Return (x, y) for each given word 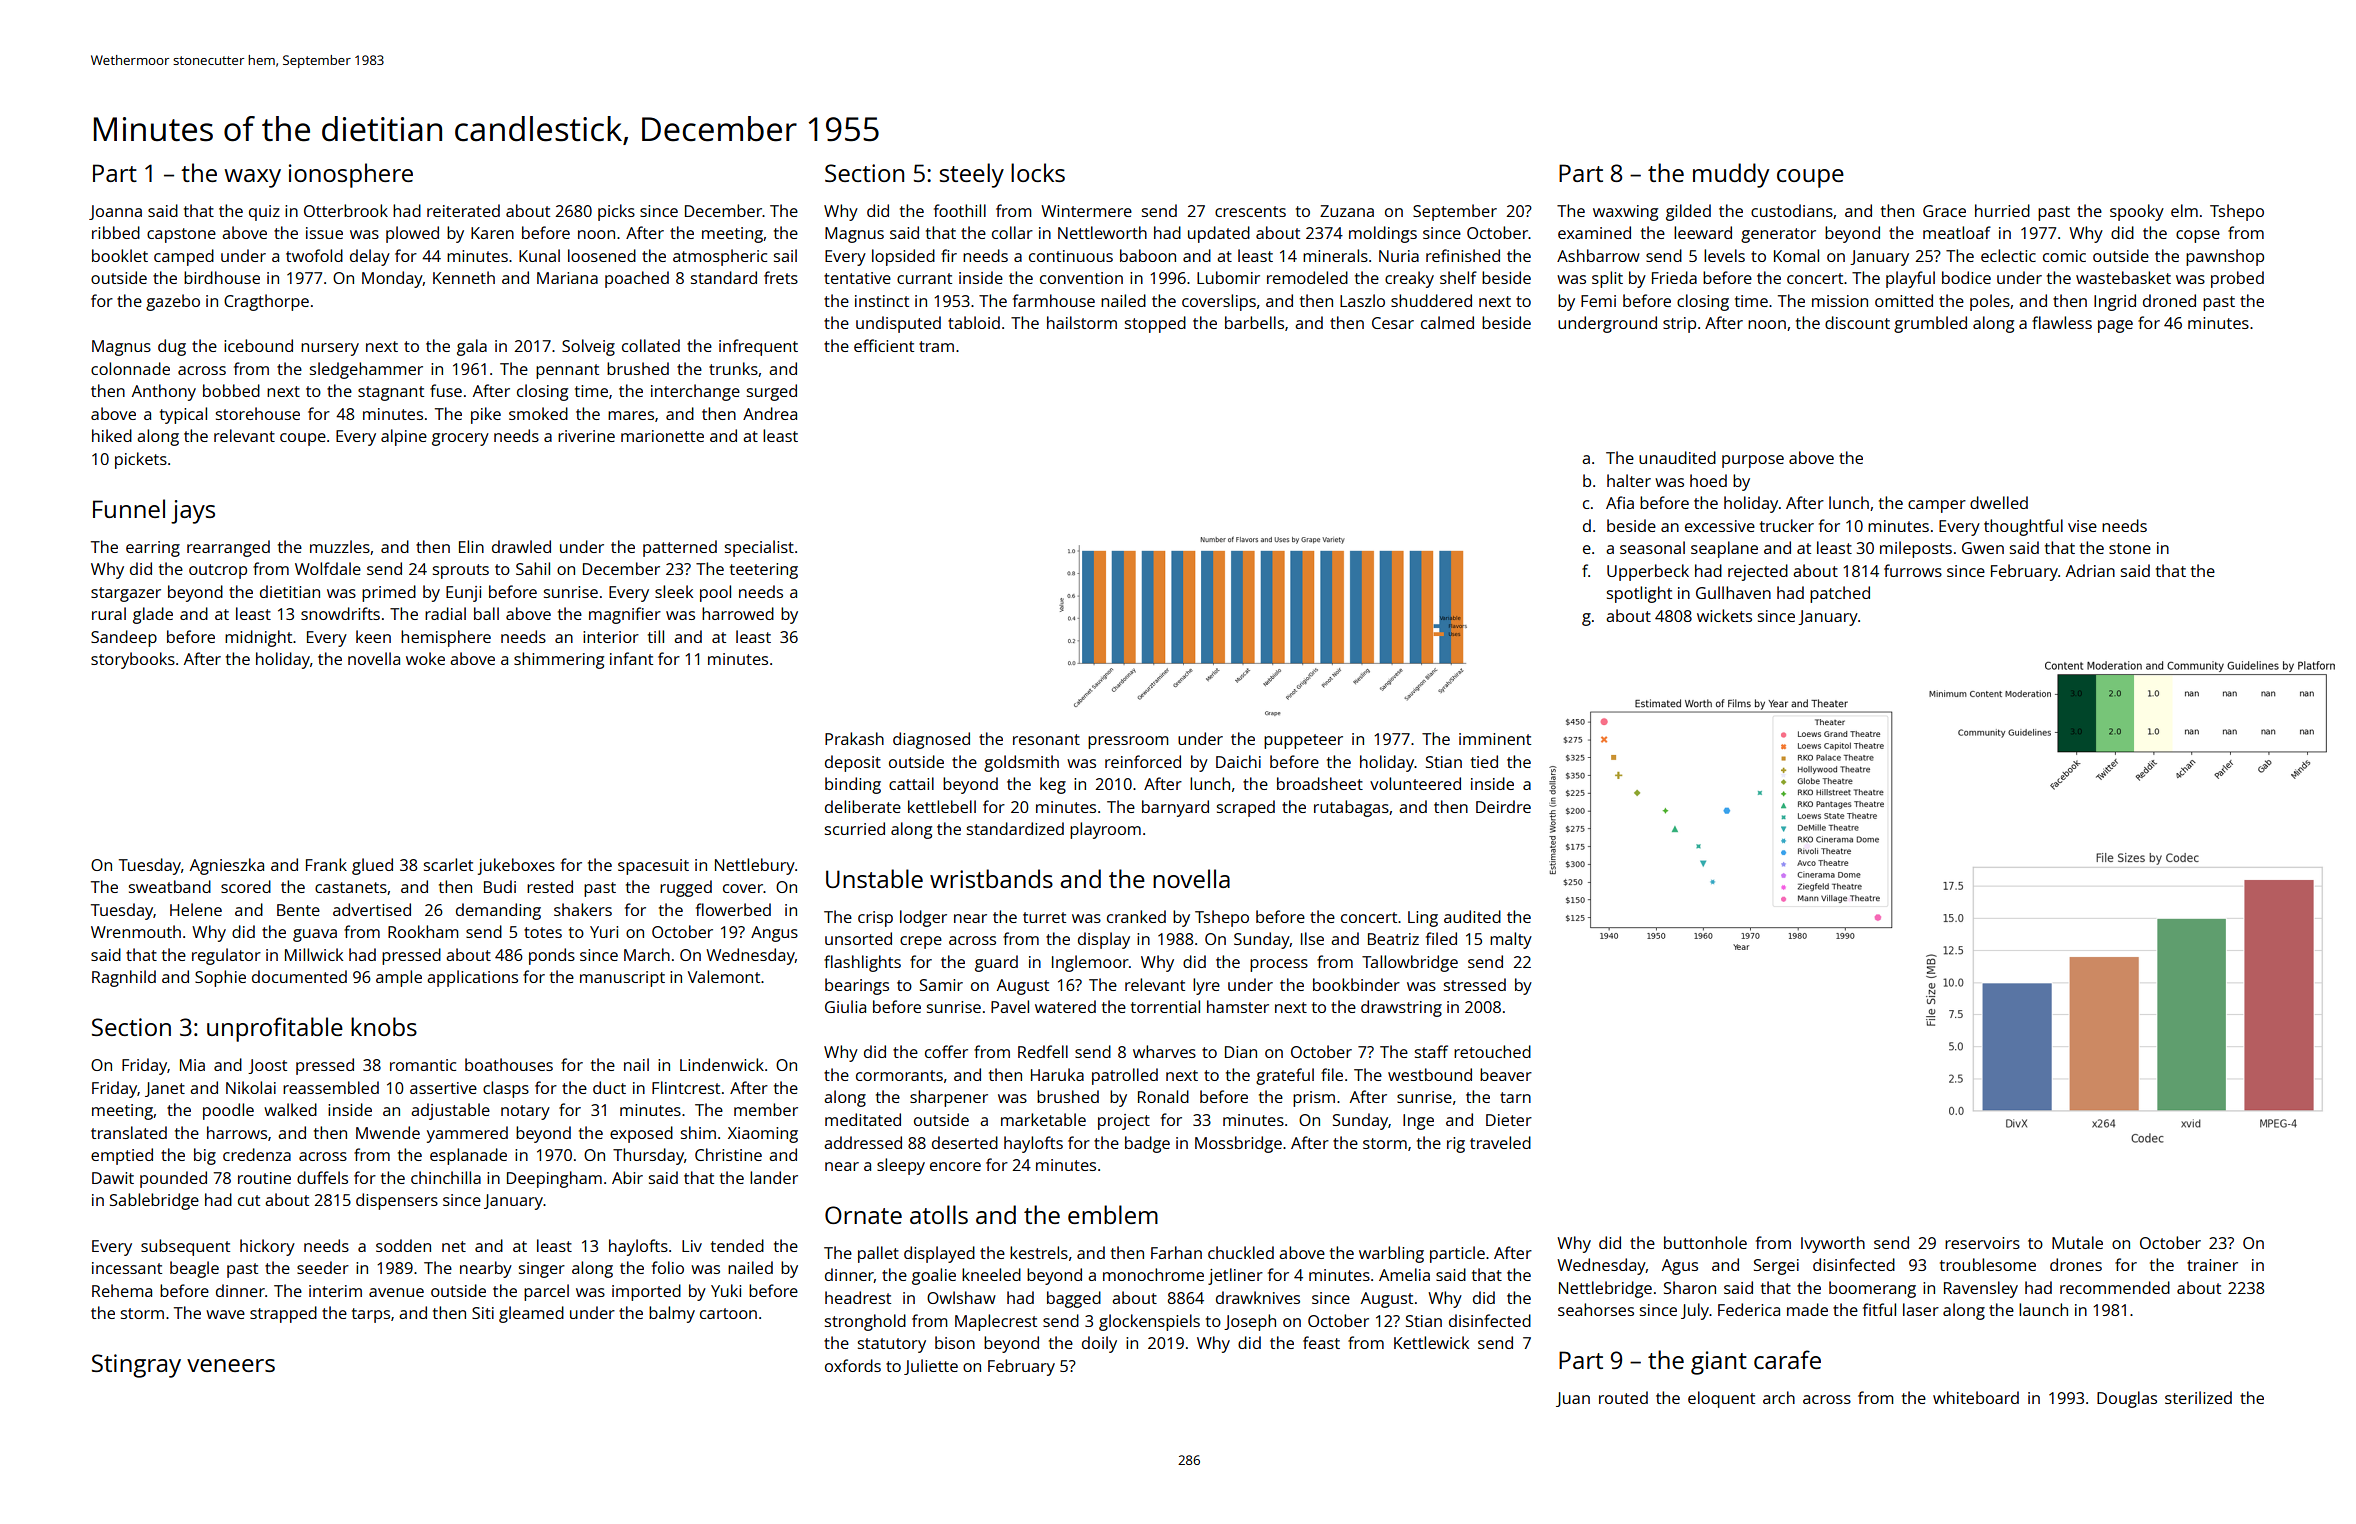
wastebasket (2123, 277)
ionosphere (351, 175)
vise (2082, 526)
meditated (863, 1119)
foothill (960, 210)
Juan (1573, 1399)
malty (1511, 940)
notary (525, 1112)
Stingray (136, 1366)
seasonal (1652, 547)
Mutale (2077, 1242)
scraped (1246, 808)
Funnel (129, 508)
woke (425, 658)
